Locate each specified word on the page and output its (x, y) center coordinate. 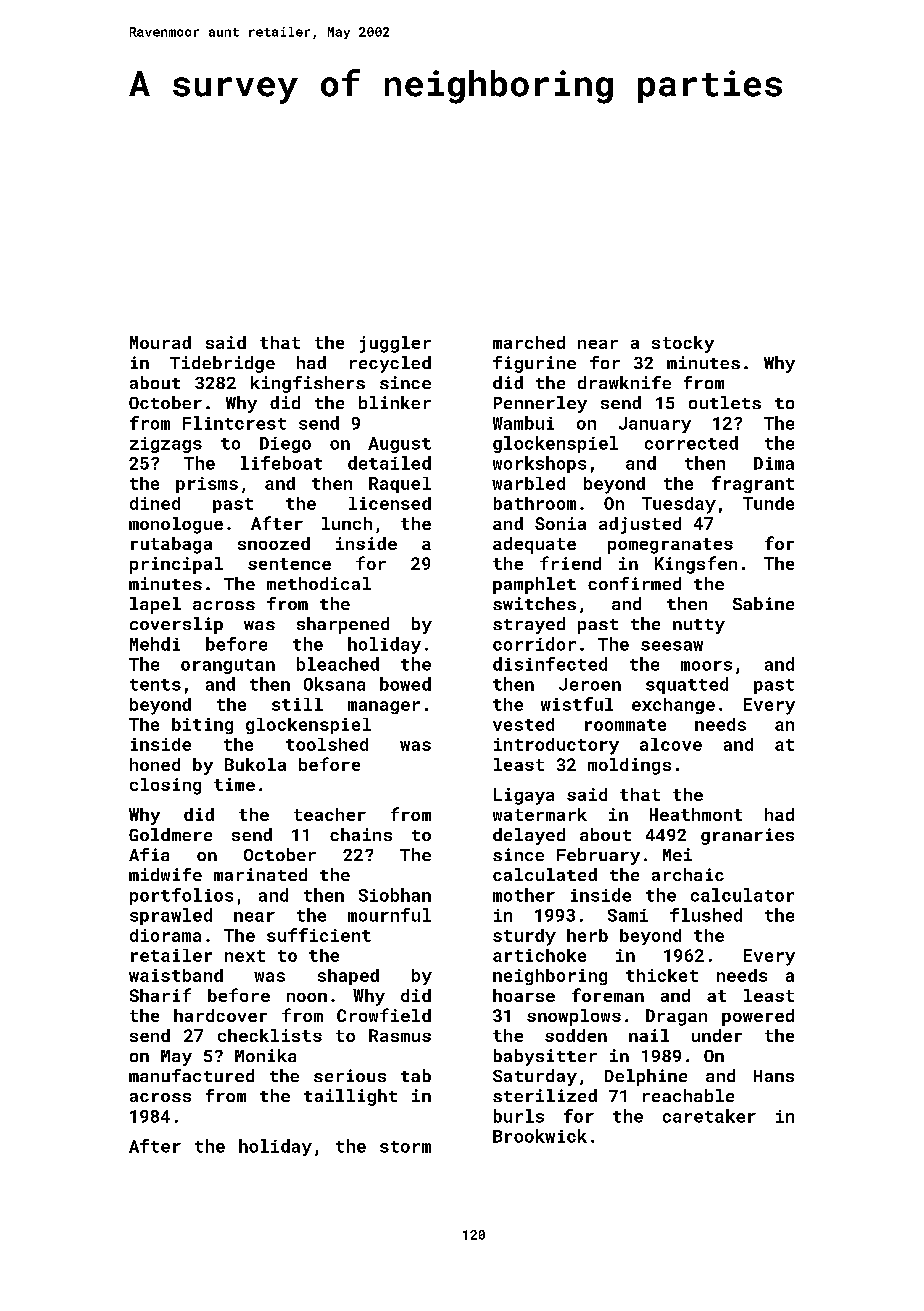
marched (529, 342)
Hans (774, 1076)
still (297, 704)
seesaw (672, 646)
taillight (350, 1097)
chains (361, 834)
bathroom (535, 503)
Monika (265, 1055)
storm (405, 1147)
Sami (628, 915)
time (234, 784)
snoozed (274, 543)
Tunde (768, 503)
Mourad (160, 342)
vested (523, 724)
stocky (683, 344)
